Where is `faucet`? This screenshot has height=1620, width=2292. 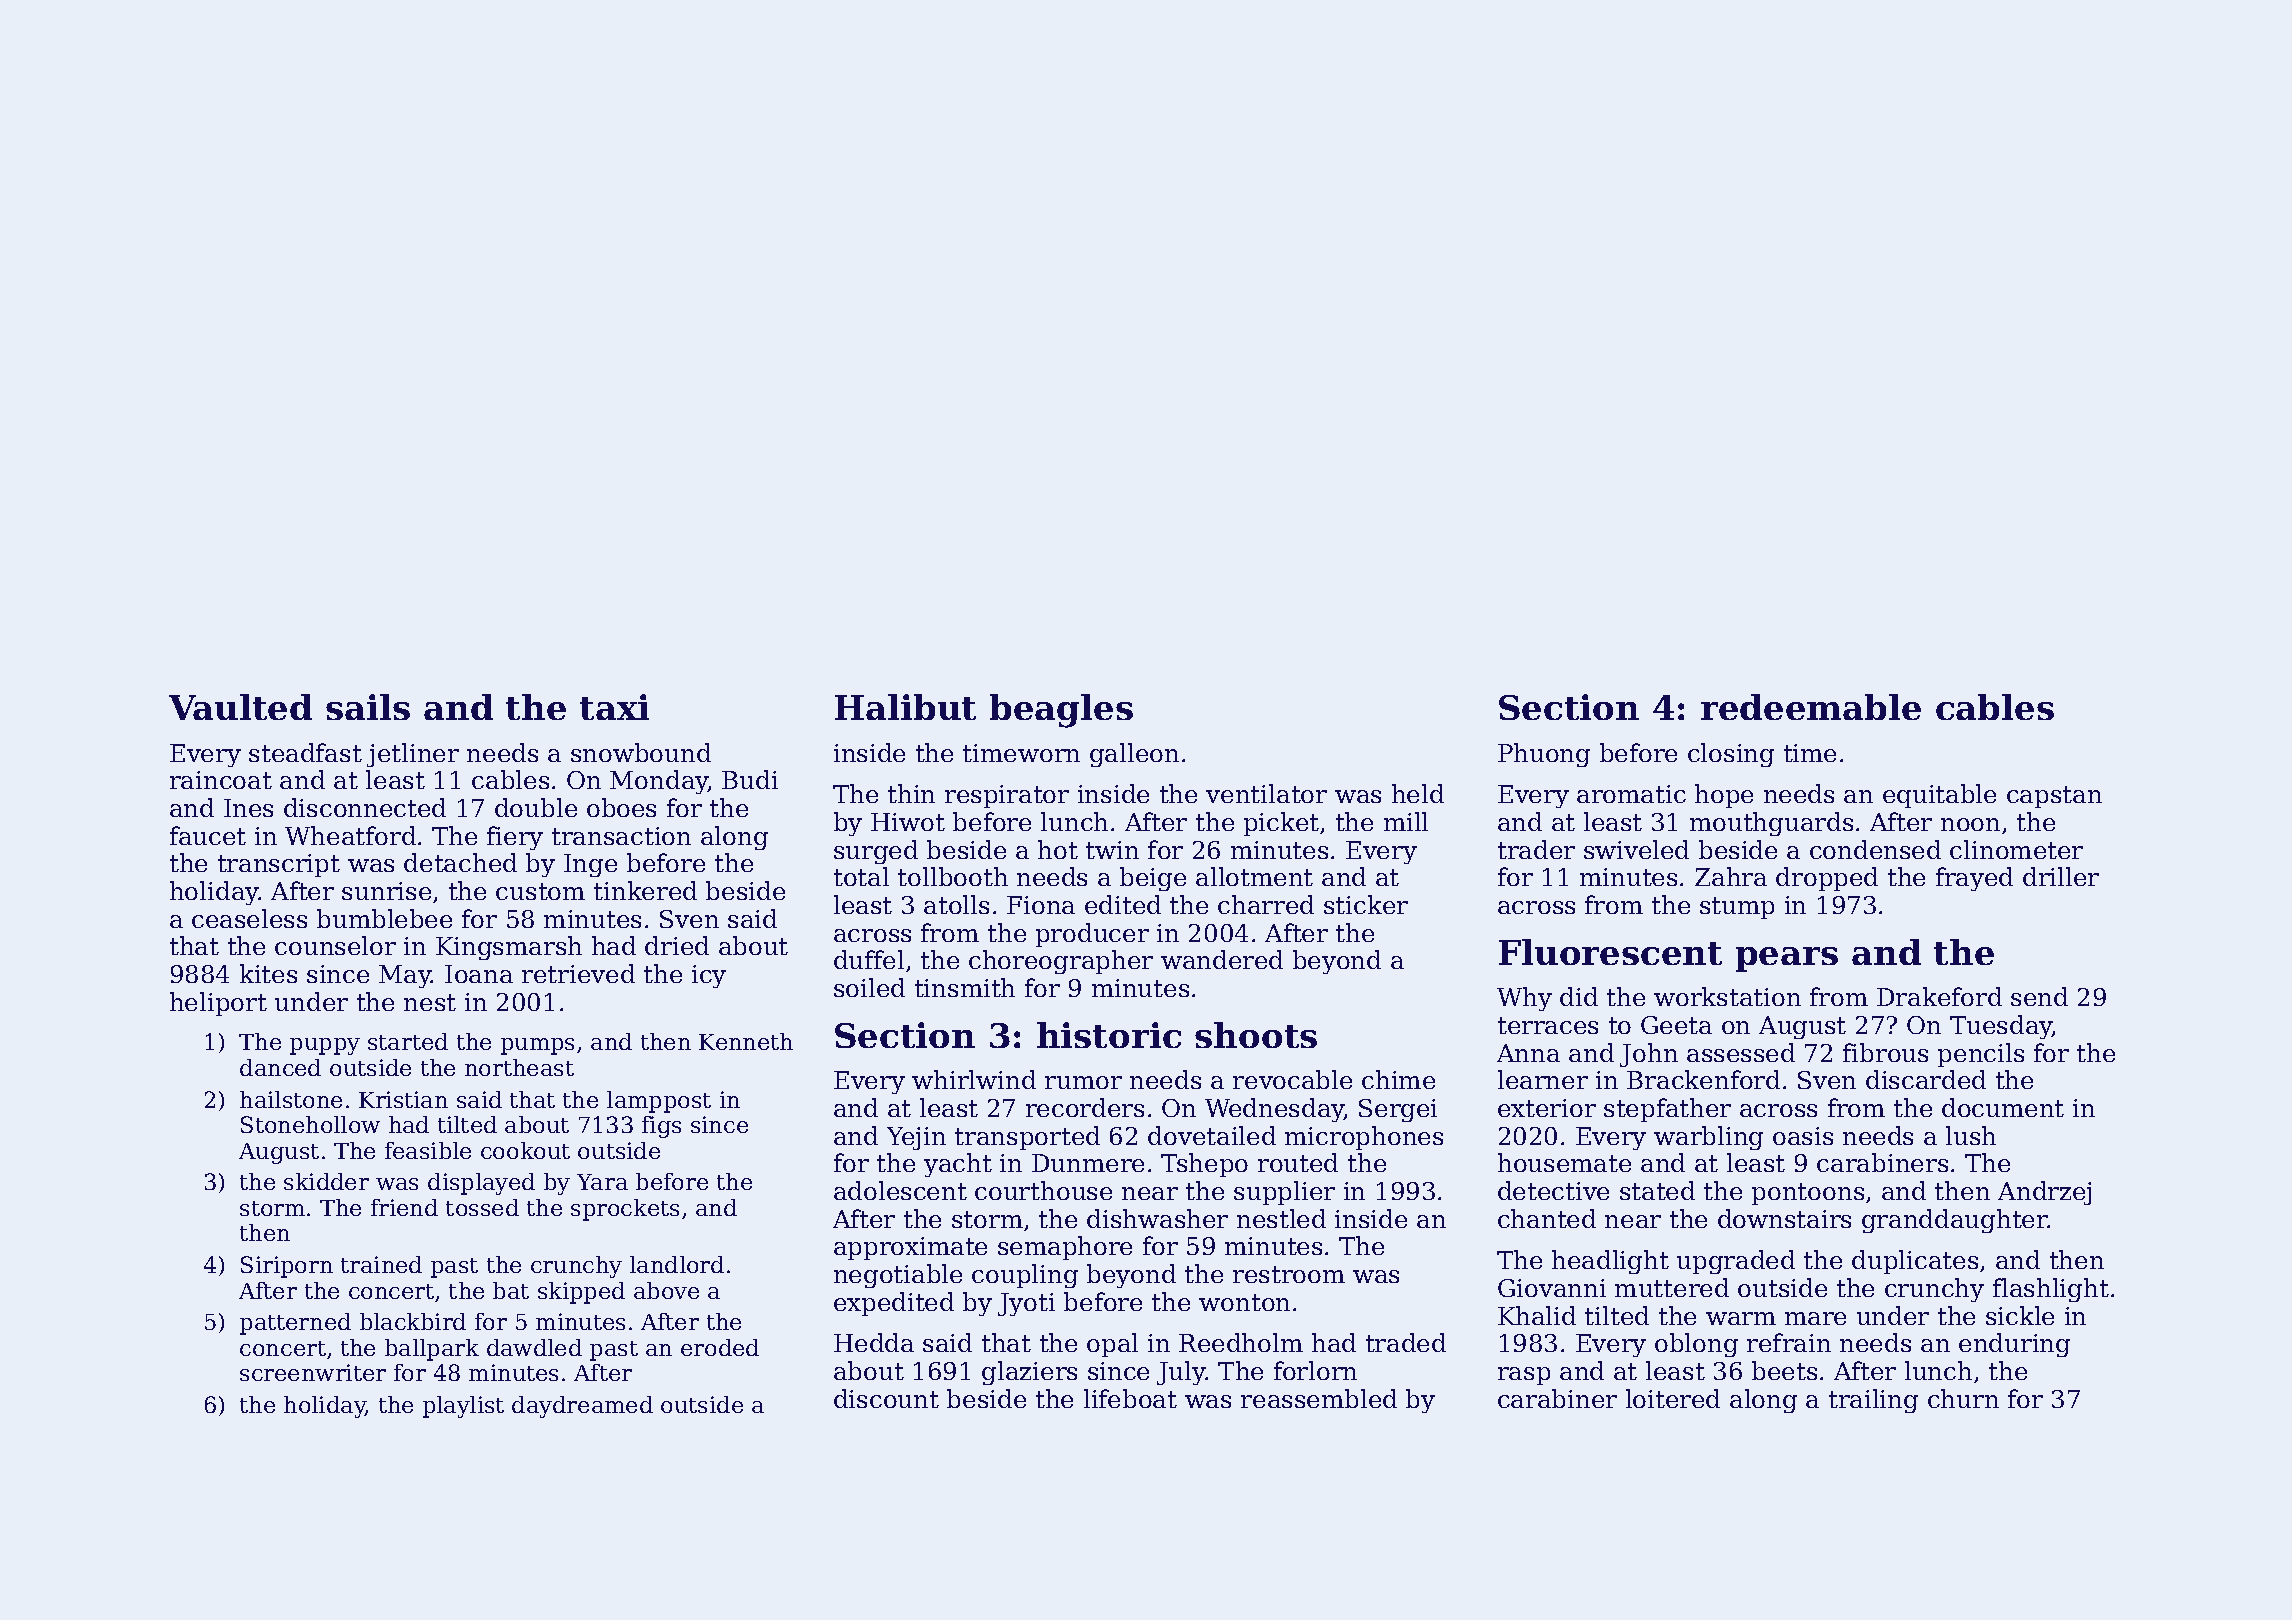 faucet is located at coordinates (208, 835).
